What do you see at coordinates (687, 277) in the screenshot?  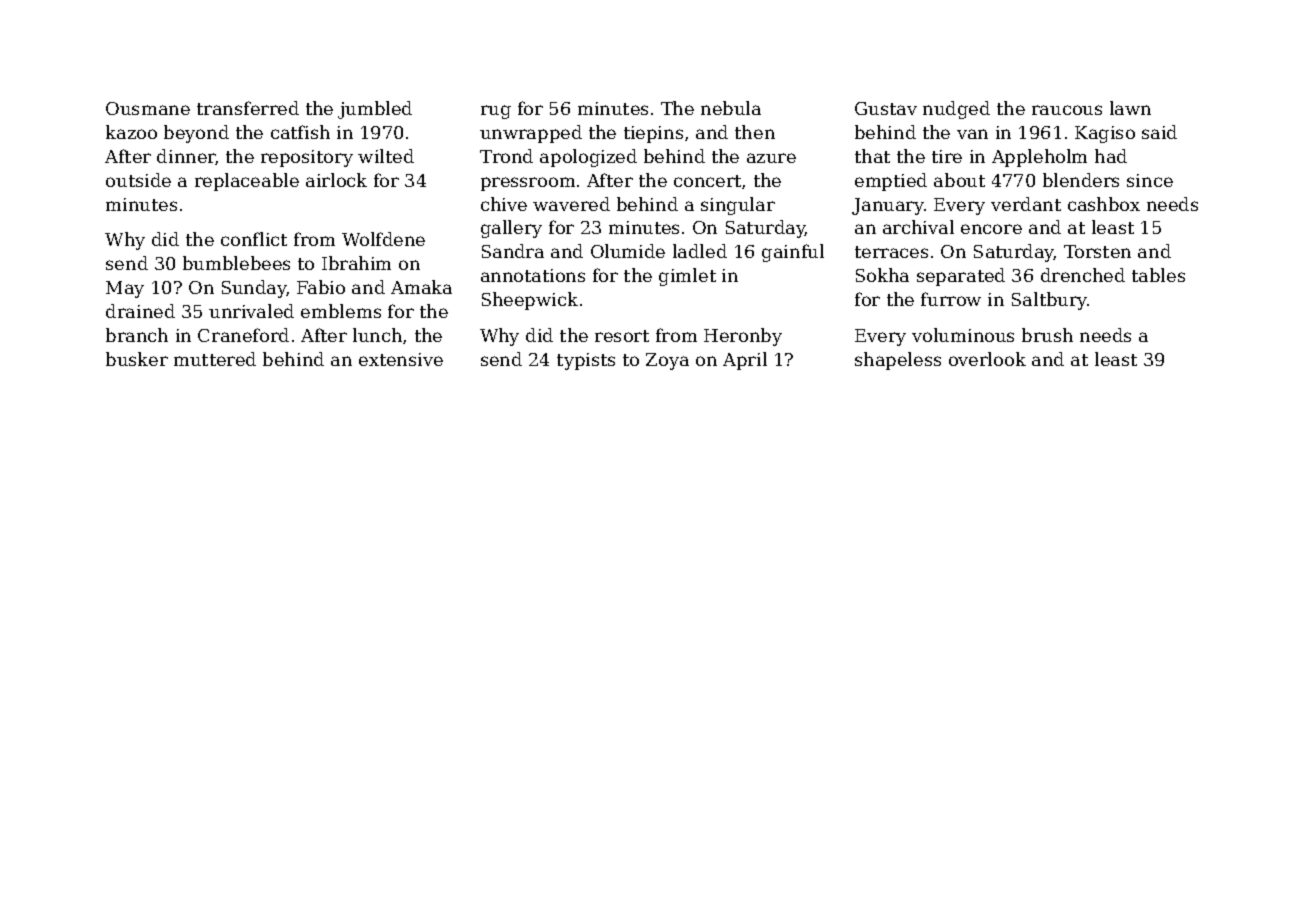 I see `gimlet` at bounding box center [687, 277].
